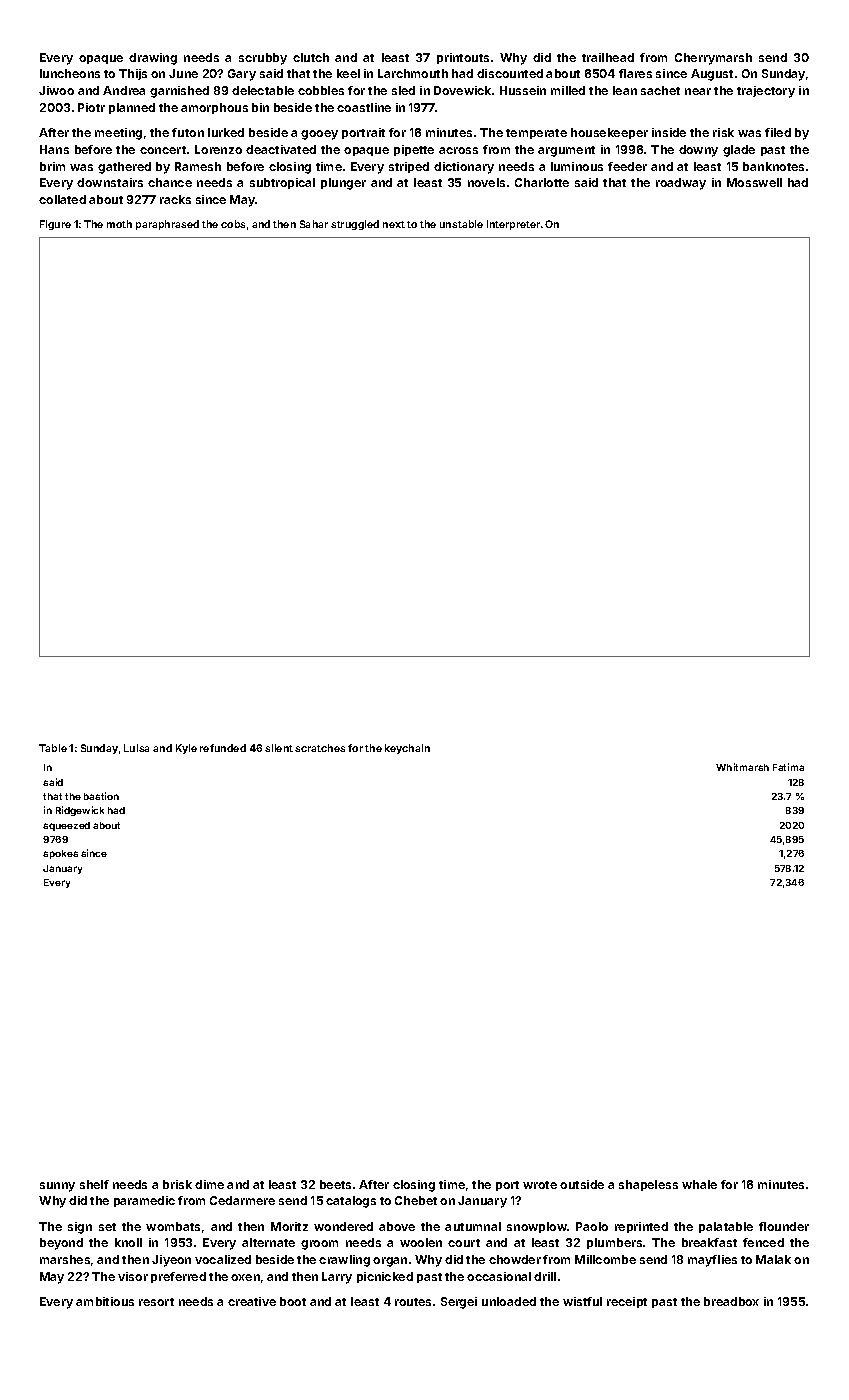  I want to click on luncheons, so click(70, 73).
